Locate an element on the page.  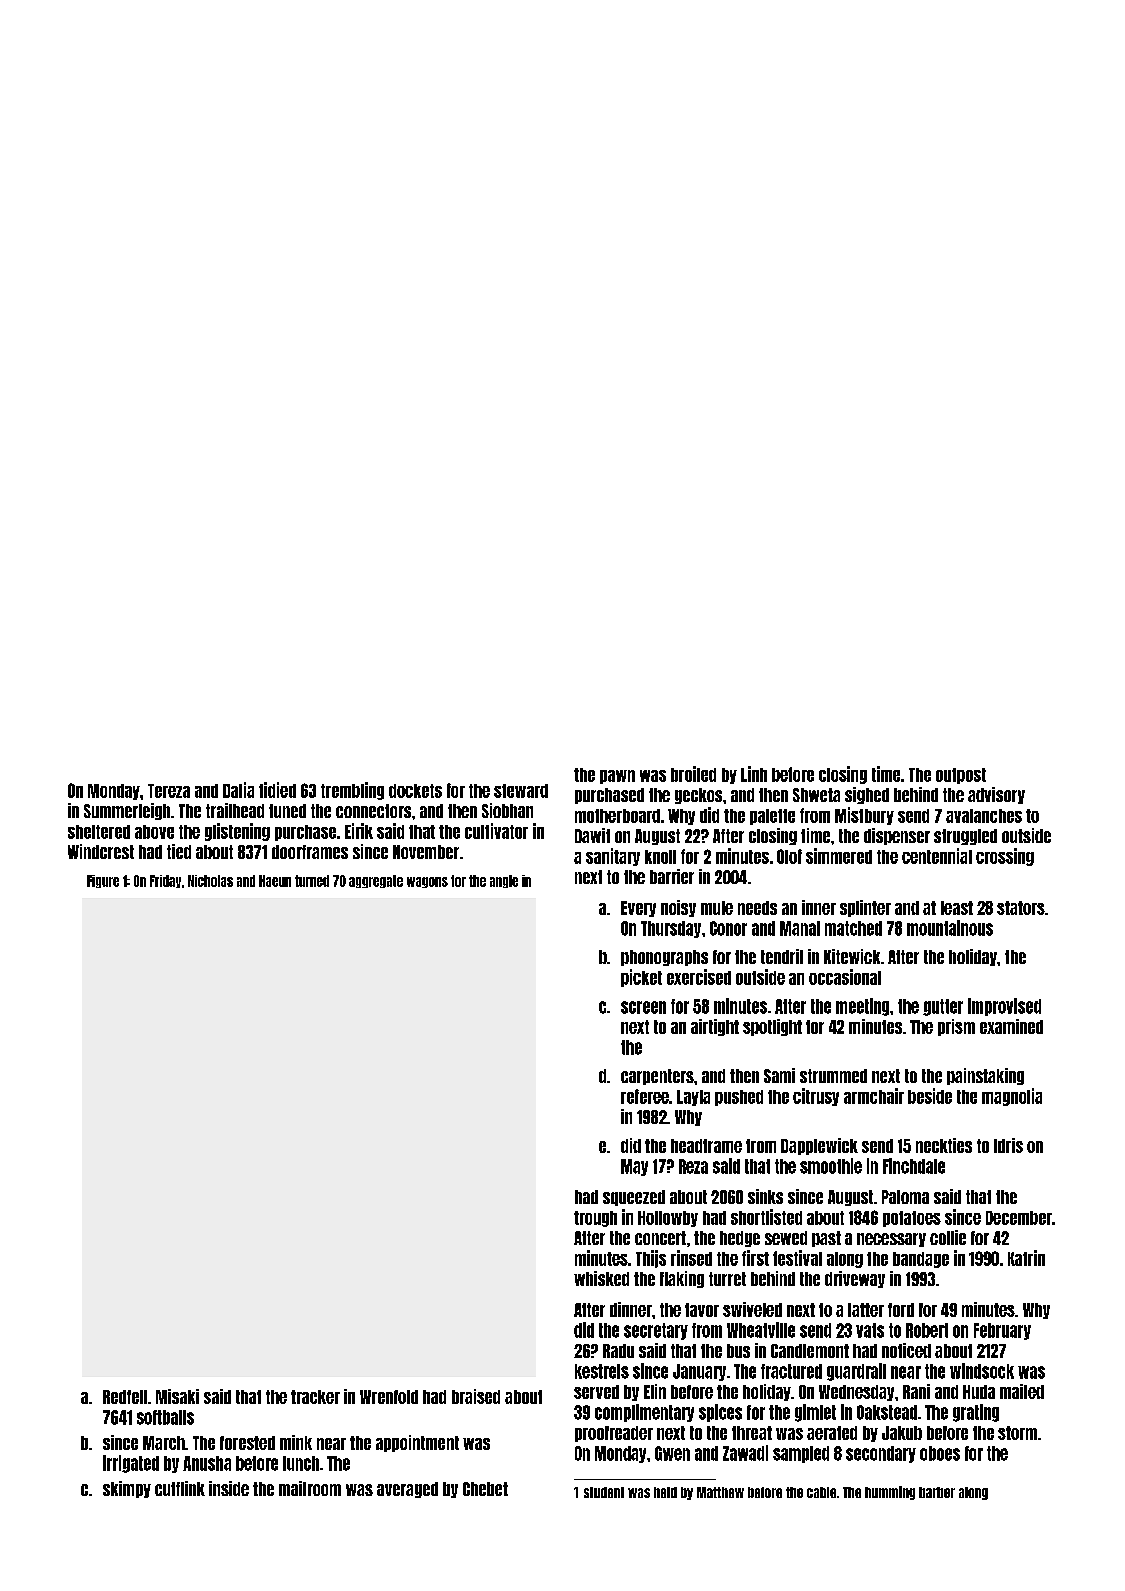
Matthew is located at coordinates (720, 1492).
